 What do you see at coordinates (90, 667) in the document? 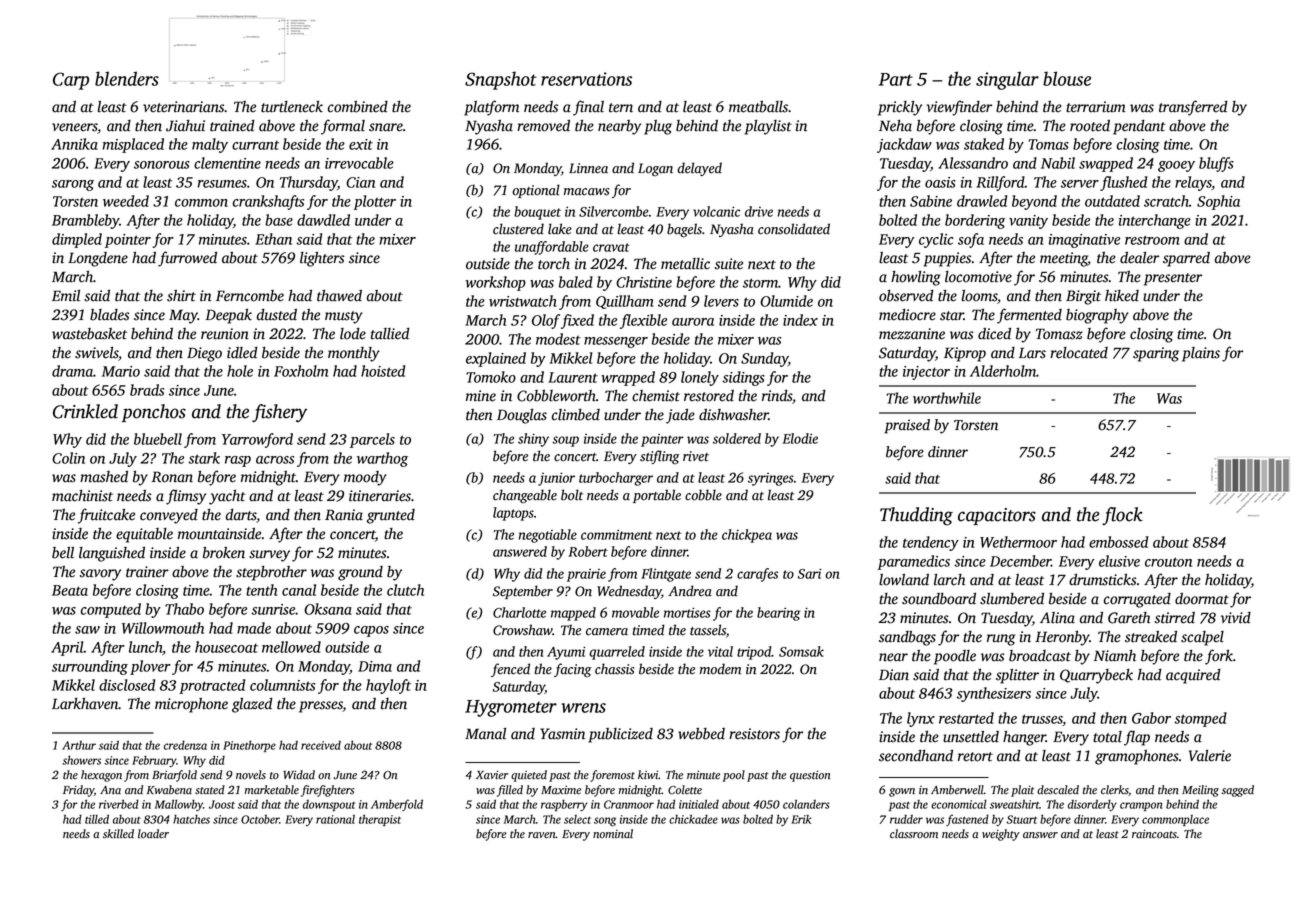
I see `surrounding` at bounding box center [90, 667].
